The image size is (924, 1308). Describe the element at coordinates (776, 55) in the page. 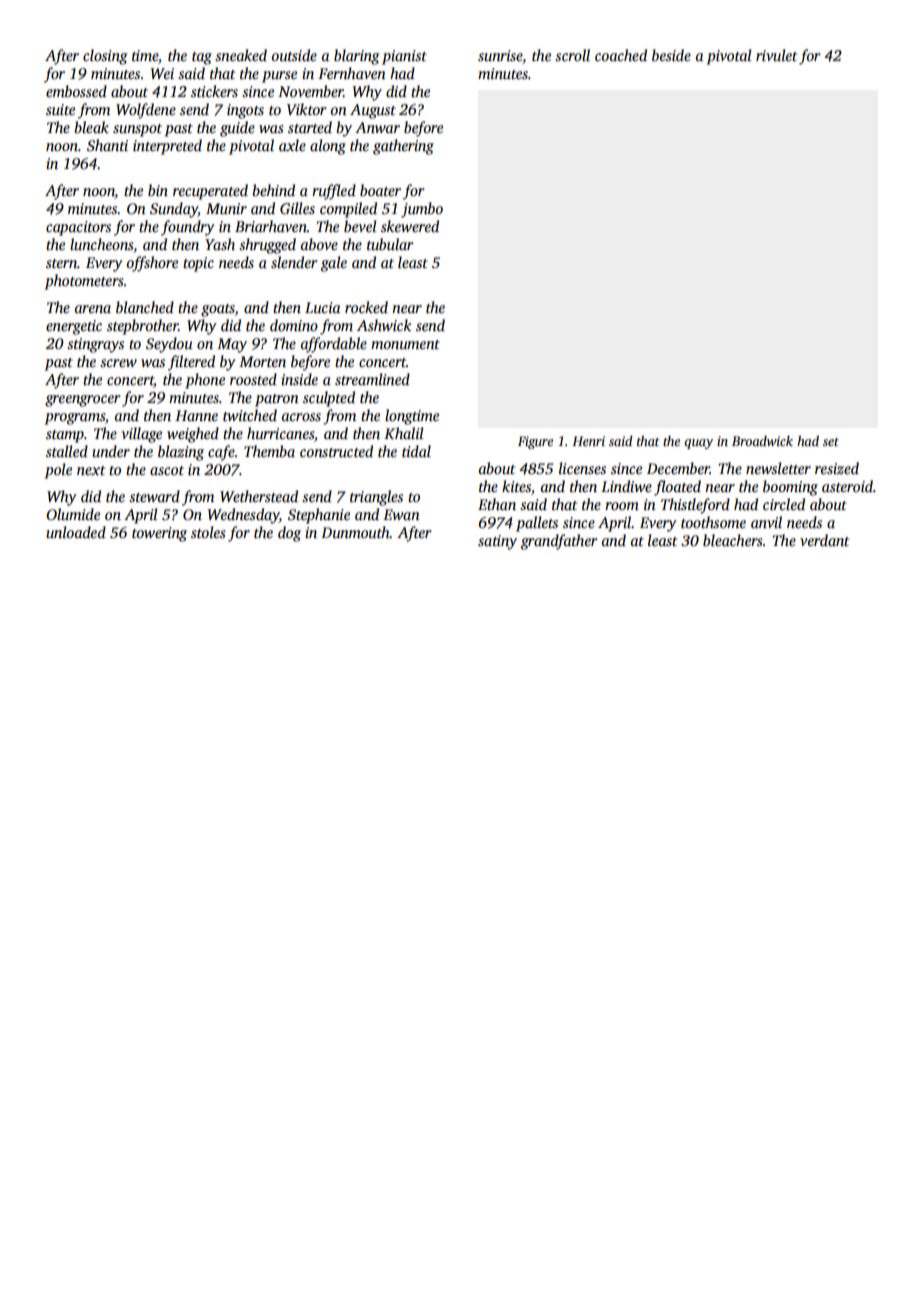

I see `rivulet` at that location.
